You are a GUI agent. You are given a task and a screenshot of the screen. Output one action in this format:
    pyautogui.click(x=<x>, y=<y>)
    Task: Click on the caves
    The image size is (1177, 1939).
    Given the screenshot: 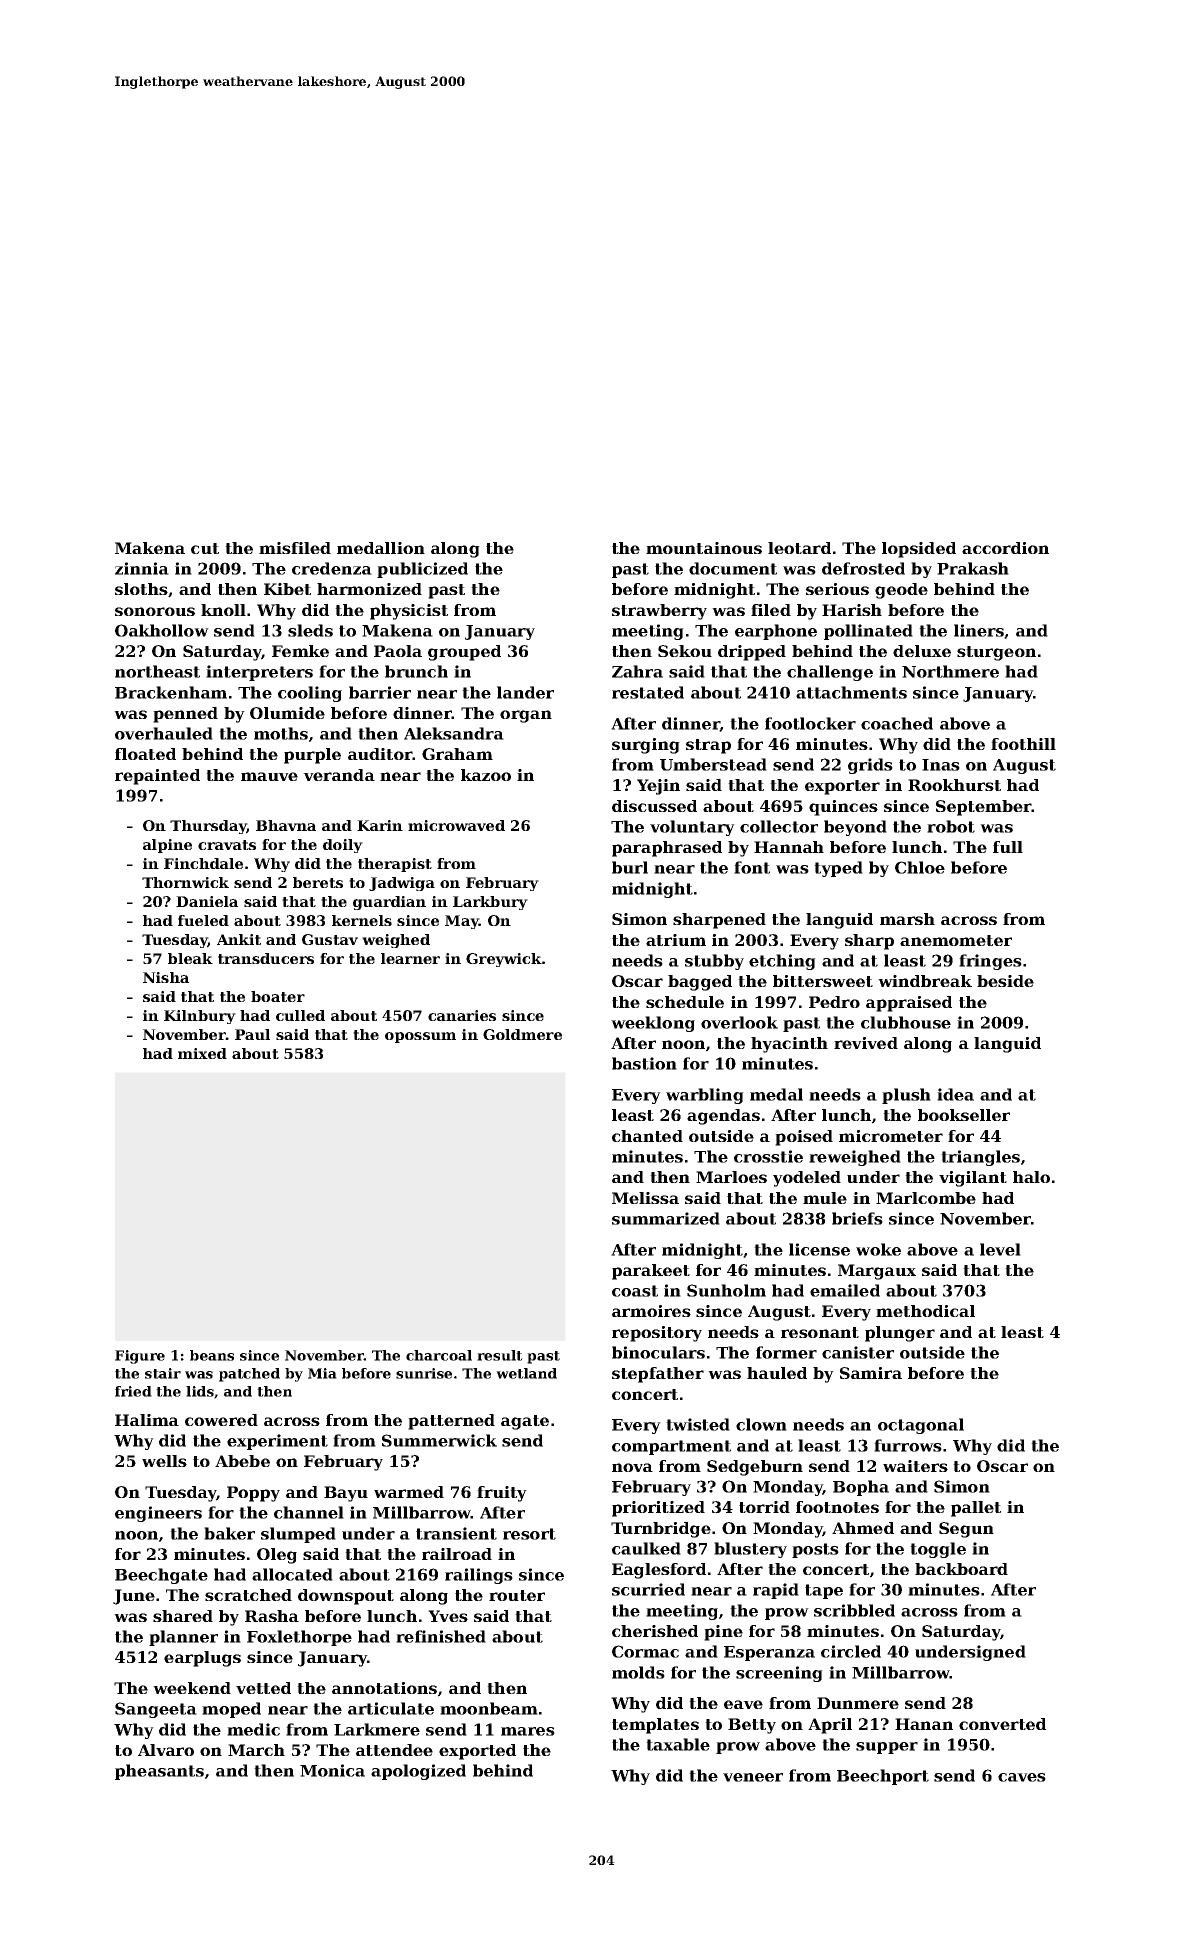 What is the action you would take?
    pyautogui.click(x=1022, y=1777)
